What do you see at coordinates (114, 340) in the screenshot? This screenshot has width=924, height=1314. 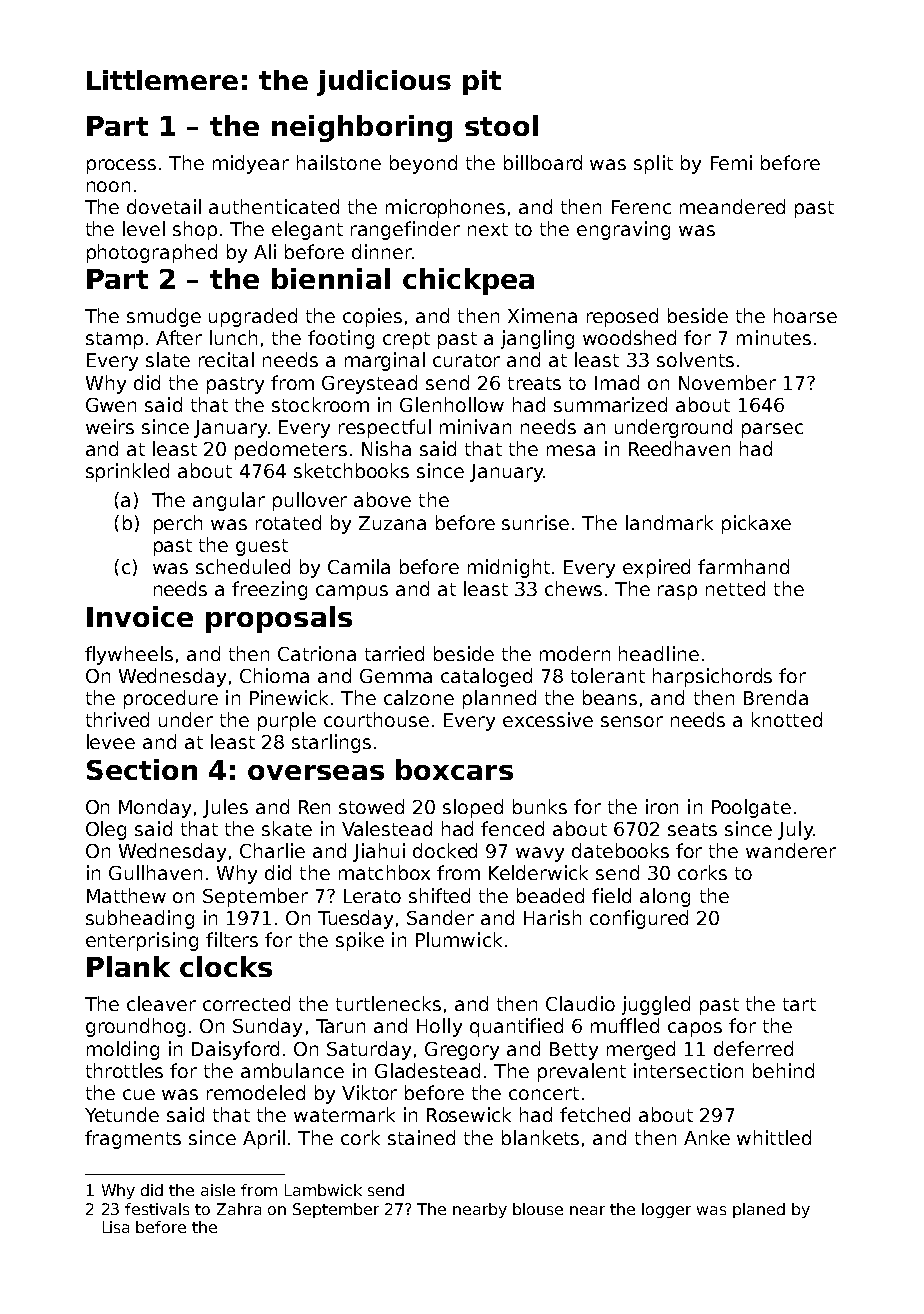 I see `stamp` at bounding box center [114, 340].
